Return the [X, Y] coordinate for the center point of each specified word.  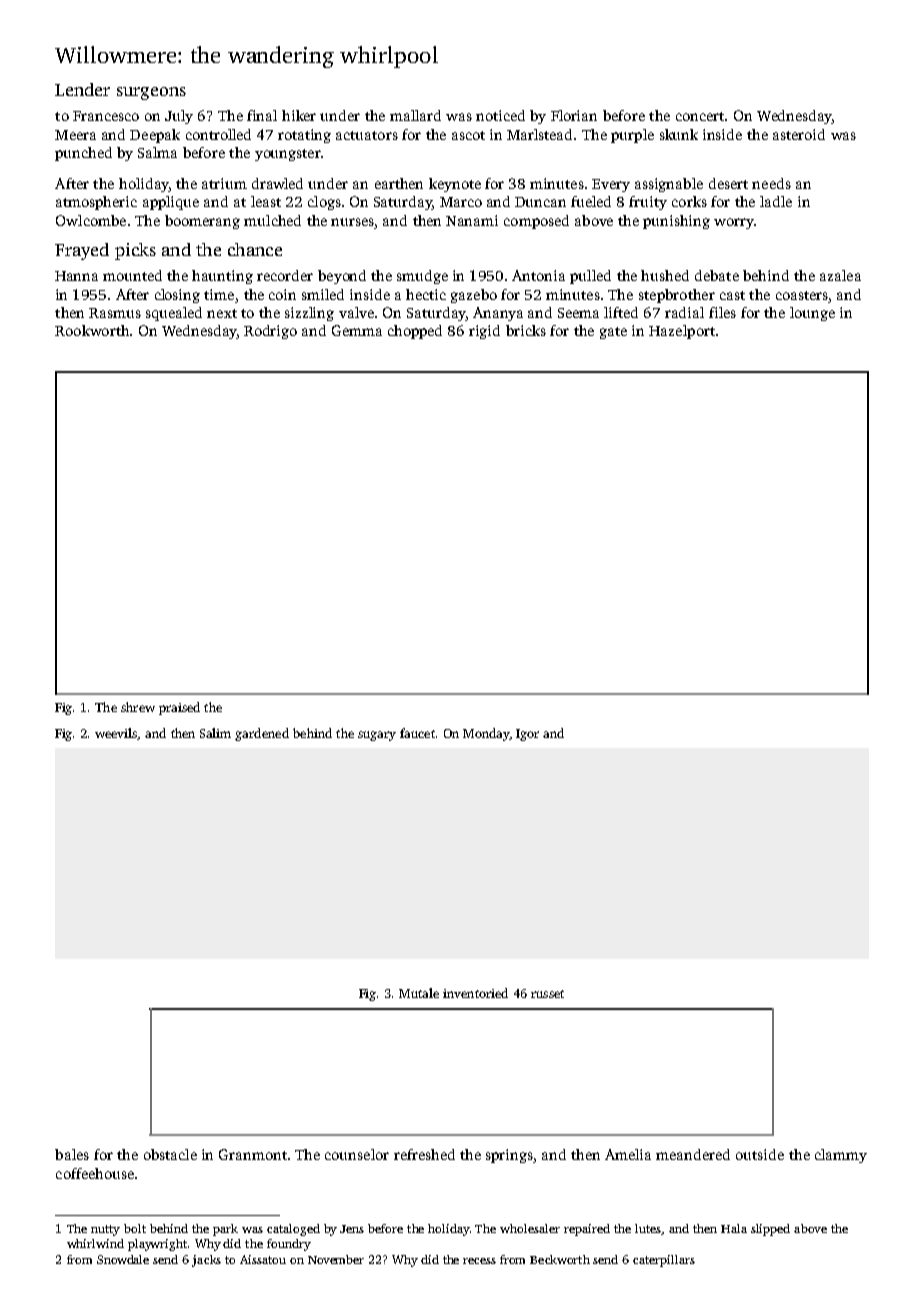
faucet [417, 733]
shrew [138, 707]
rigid [484, 332]
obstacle [170, 1154]
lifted [621, 312]
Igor [527, 735]
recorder [285, 275]
